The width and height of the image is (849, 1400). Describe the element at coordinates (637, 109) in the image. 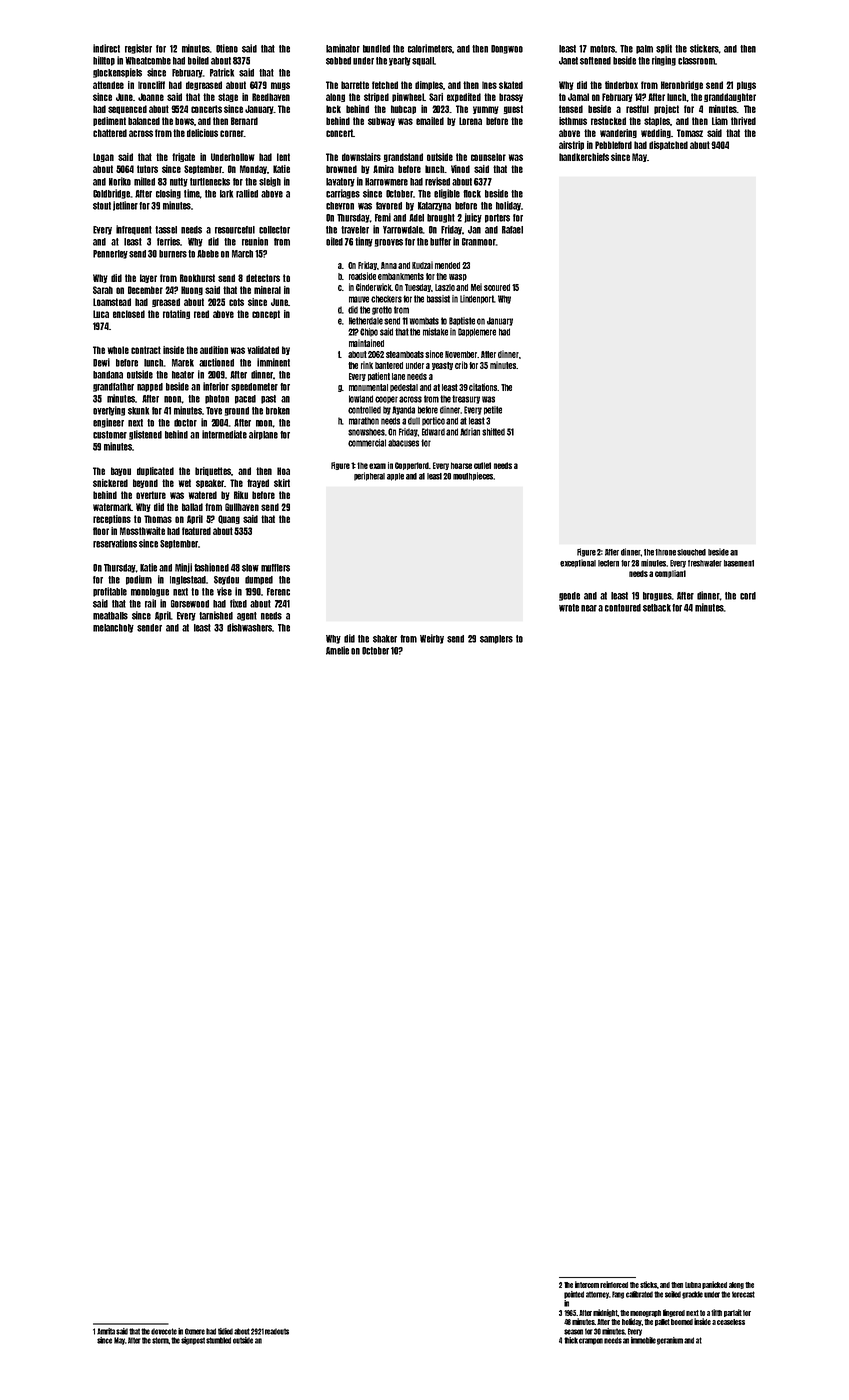

I see `restful` at that location.
